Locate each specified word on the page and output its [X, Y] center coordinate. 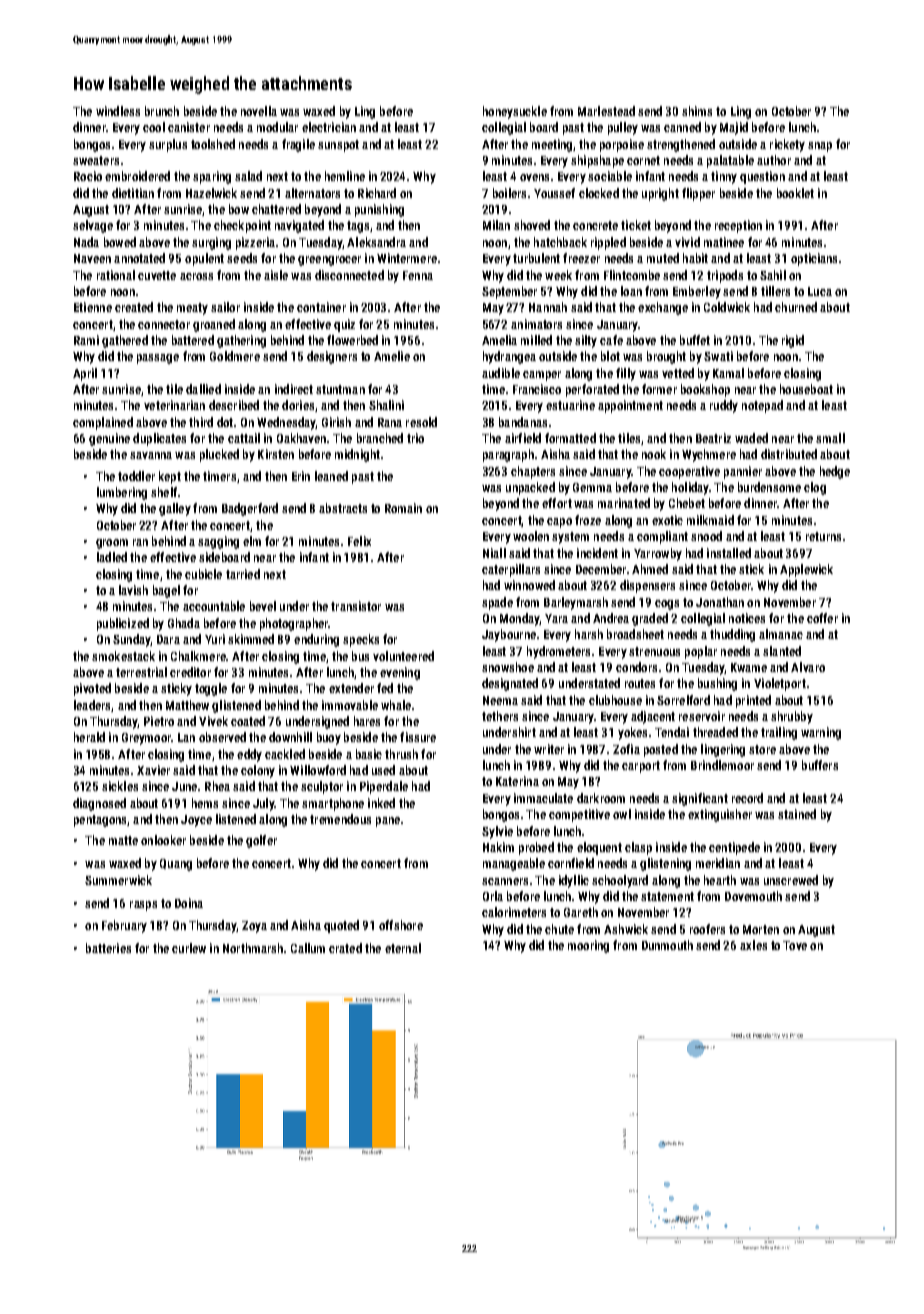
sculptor [322, 787]
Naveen [92, 258]
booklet [795, 193]
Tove [795, 945]
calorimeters [514, 912]
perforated [592, 390]
